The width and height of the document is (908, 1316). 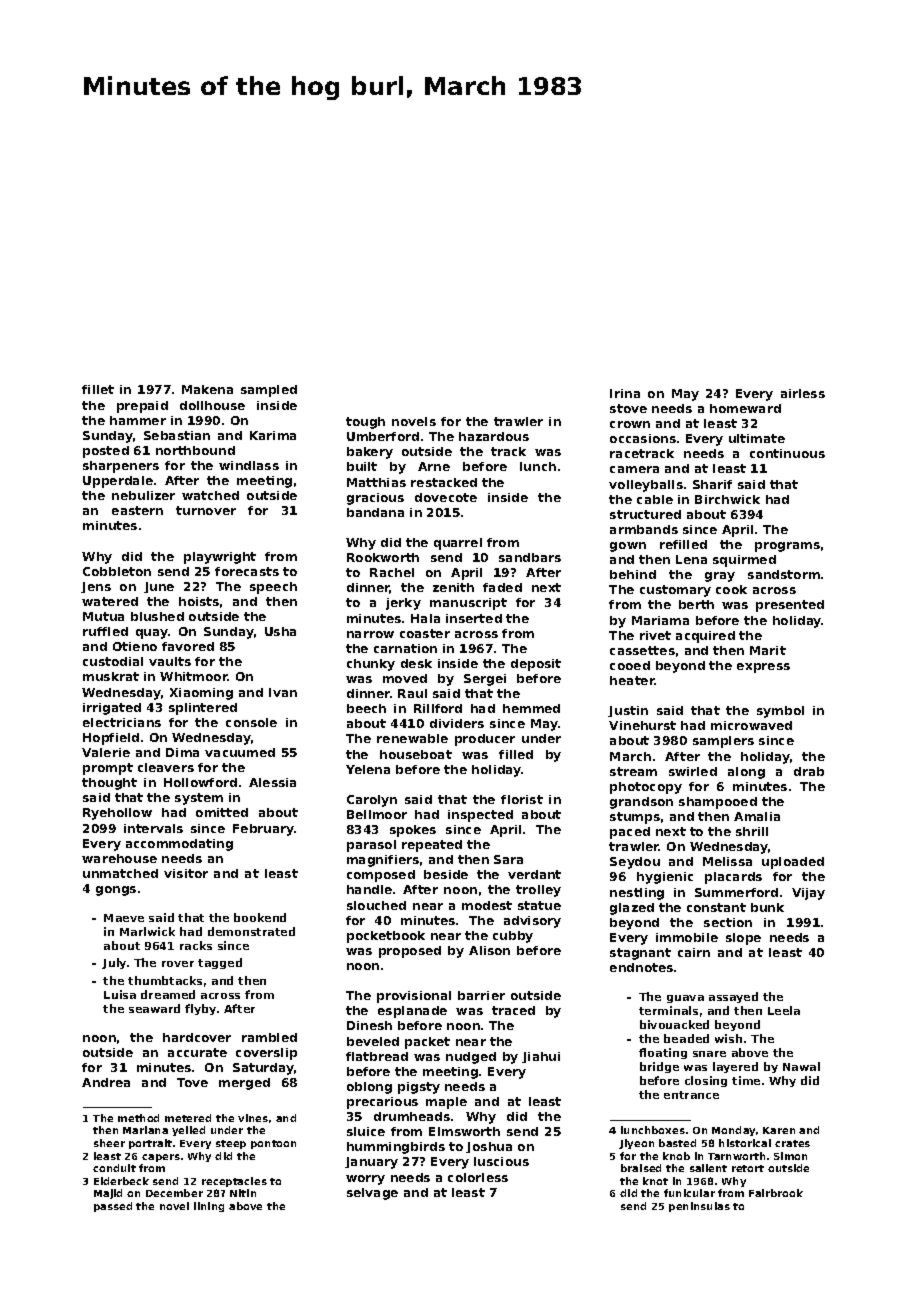 What do you see at coordinates (776, 1193) in the document?
I see `Fairbrook` at bounding box center [776, 1193].
